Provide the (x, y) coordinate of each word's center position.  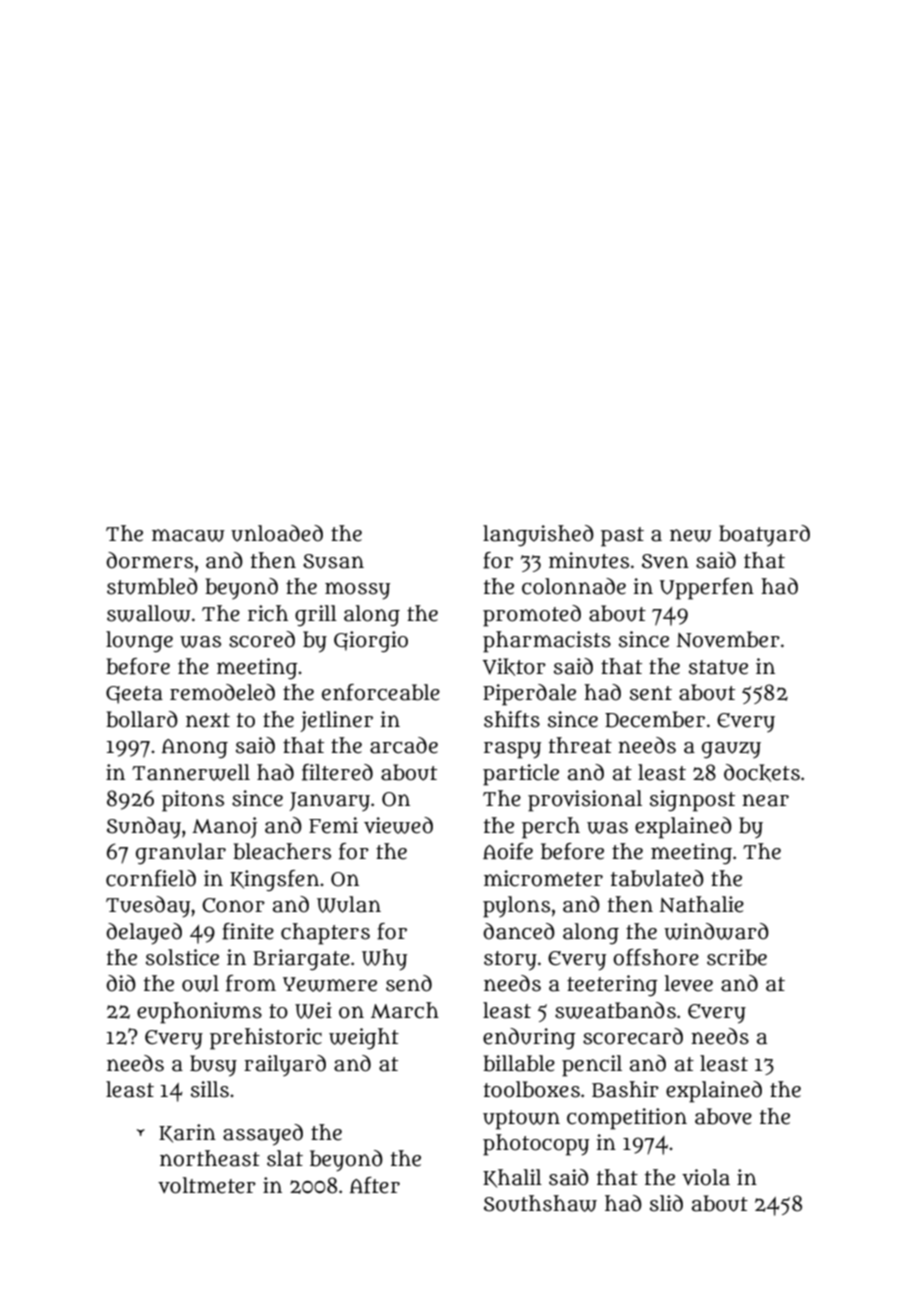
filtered (337, 772)
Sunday (144, 827)
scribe (737, 957)
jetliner (336, 721)
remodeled (222, 692)
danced (519, 931)
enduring (529, 1038)
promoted (532, 616)
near (765, 800)
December (655, 719)
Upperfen (707, 589)
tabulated (657, 878)
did (121, 983)
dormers (149, 560)
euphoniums (199, 1013)
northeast (210, 1158)
